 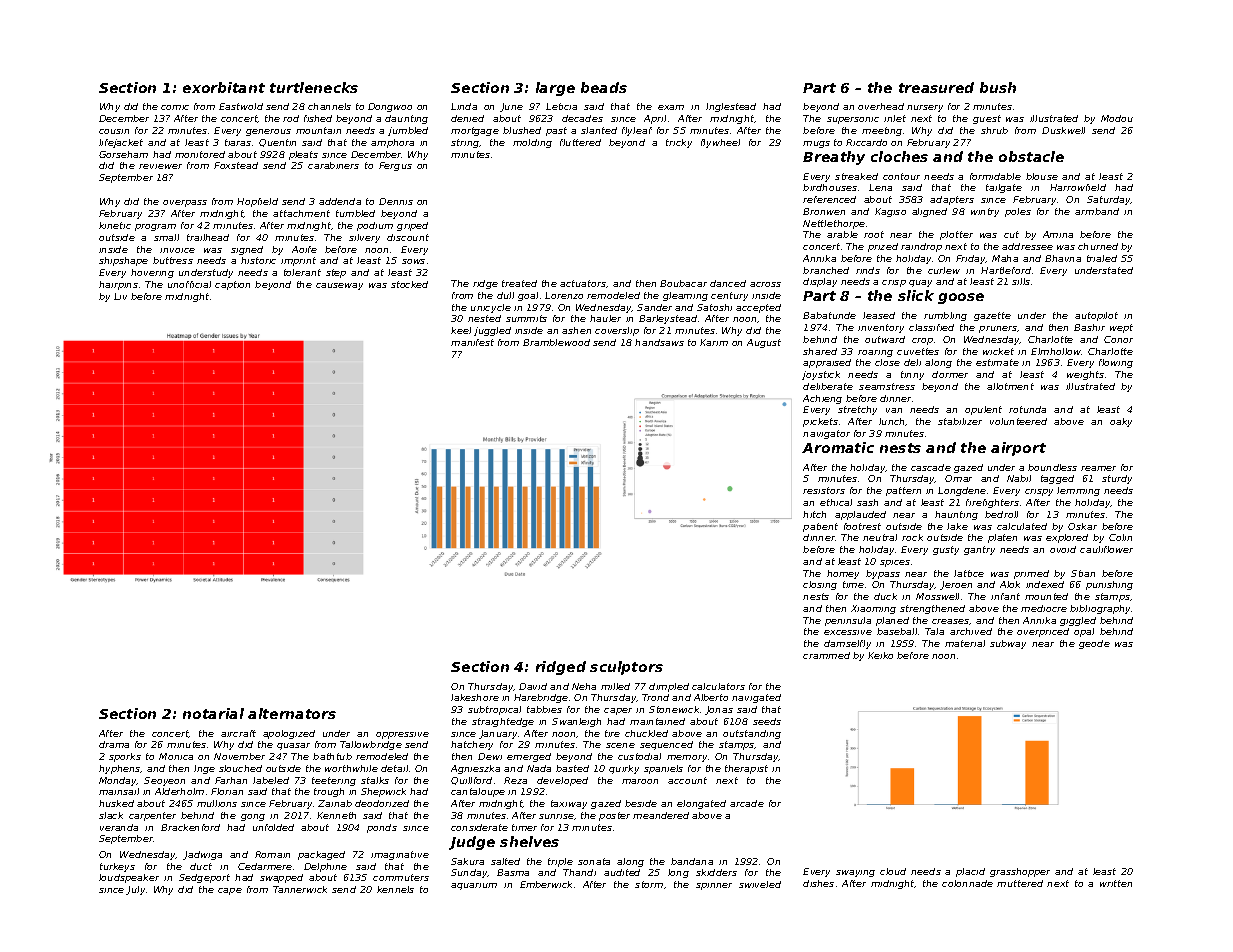 What do you see at coordinates (746, 769) in the document?
I see `therapist` at bounding box center [746, 769].
